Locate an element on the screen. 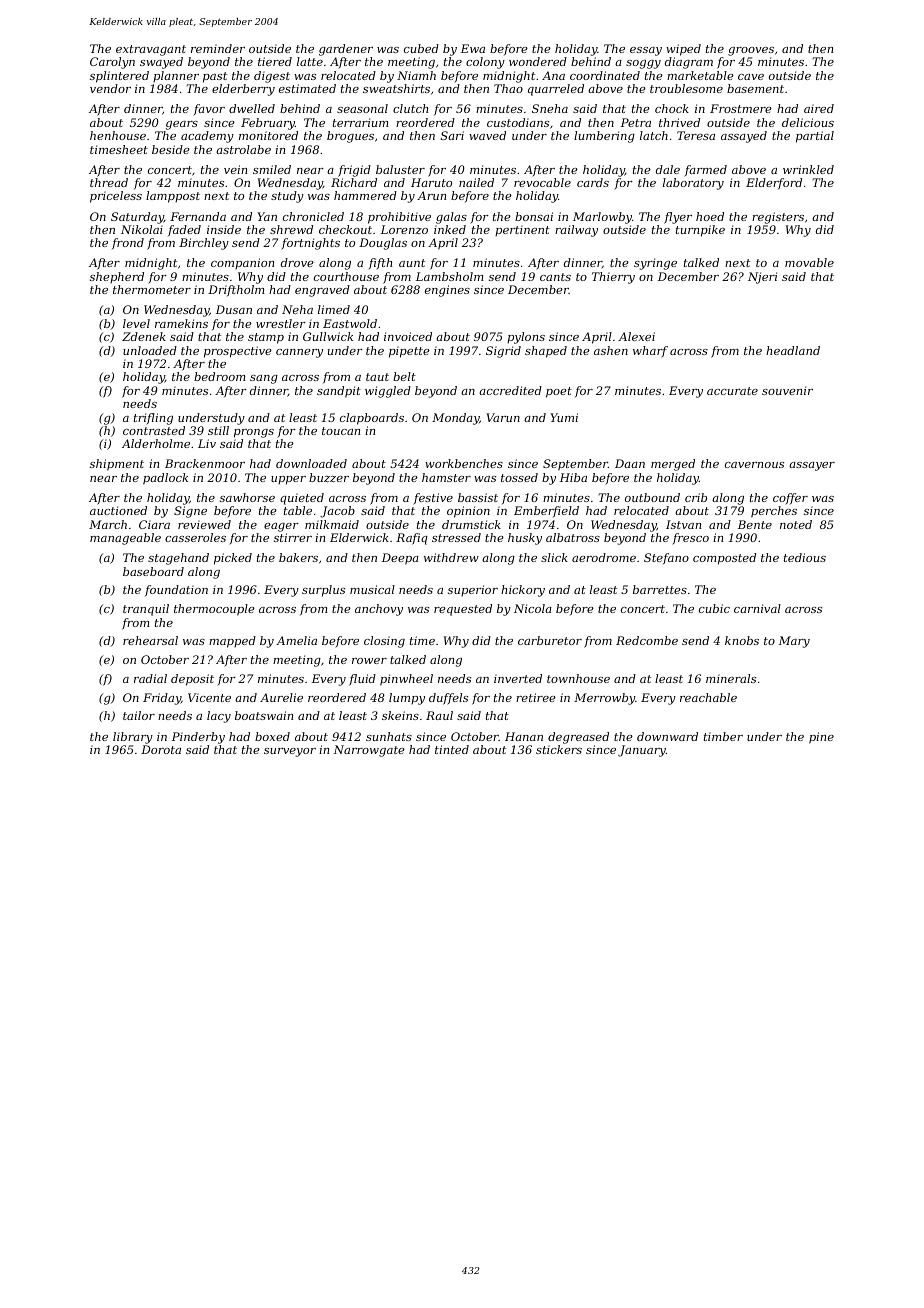 The image size is (924, 1308). Alexei is located at coordinates (636, 336).
